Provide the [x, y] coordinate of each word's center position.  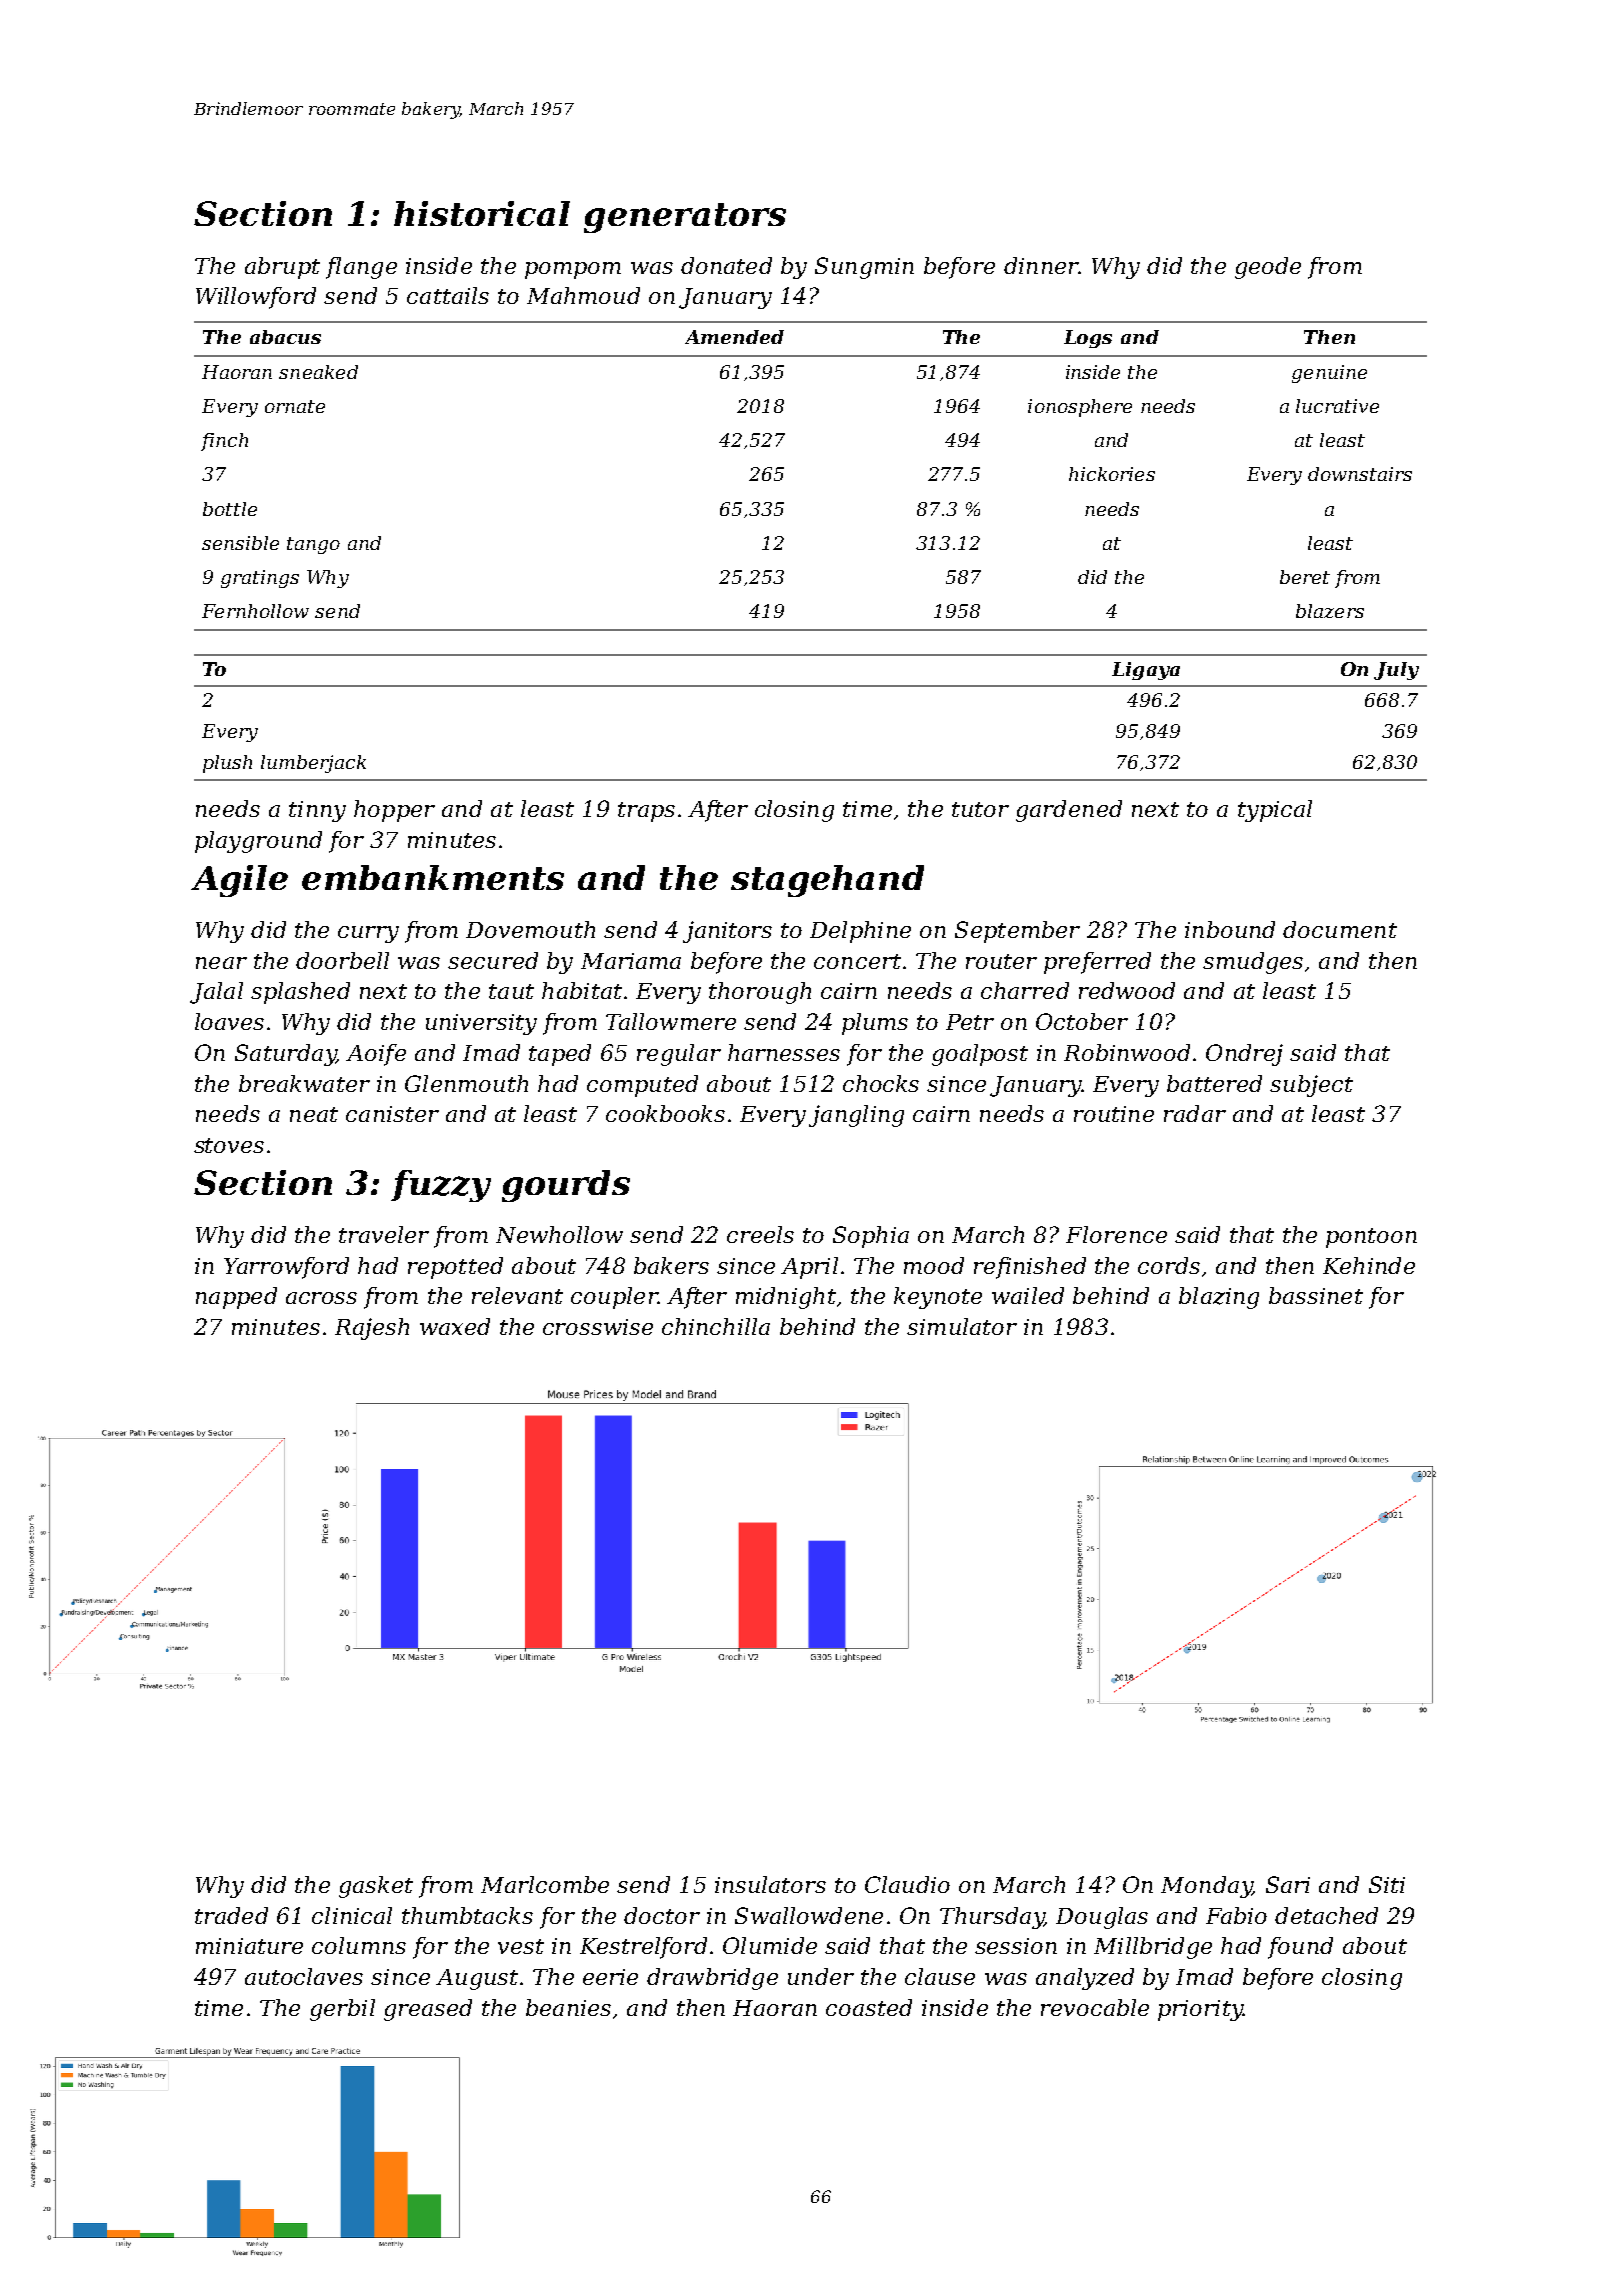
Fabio [1236, 1915]
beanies [568, 2007]
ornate [295, 406]
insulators [770, 1884]
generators [685, 218]
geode [1268, 268]
